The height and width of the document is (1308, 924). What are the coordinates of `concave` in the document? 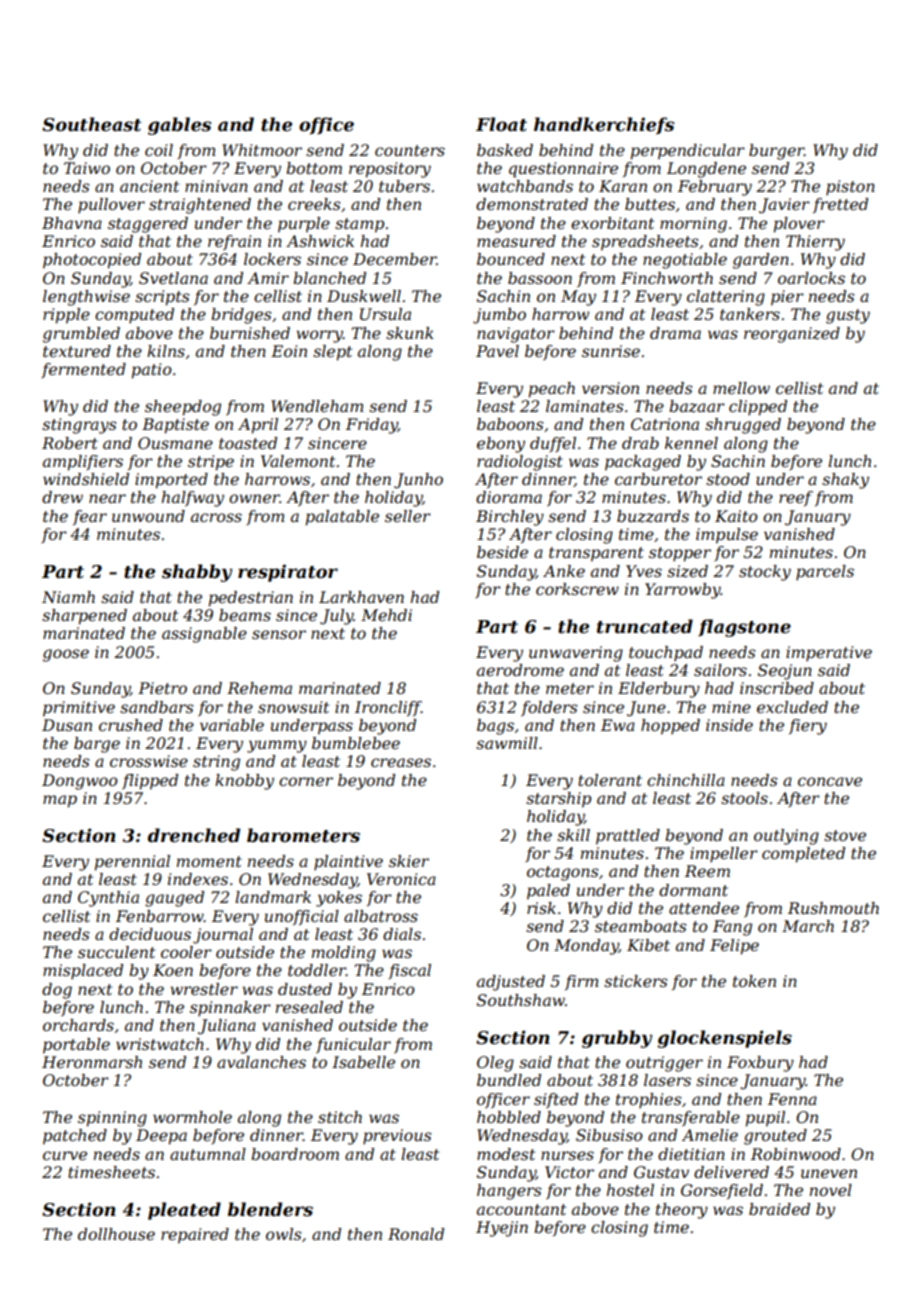 It's located at (830, 781).
